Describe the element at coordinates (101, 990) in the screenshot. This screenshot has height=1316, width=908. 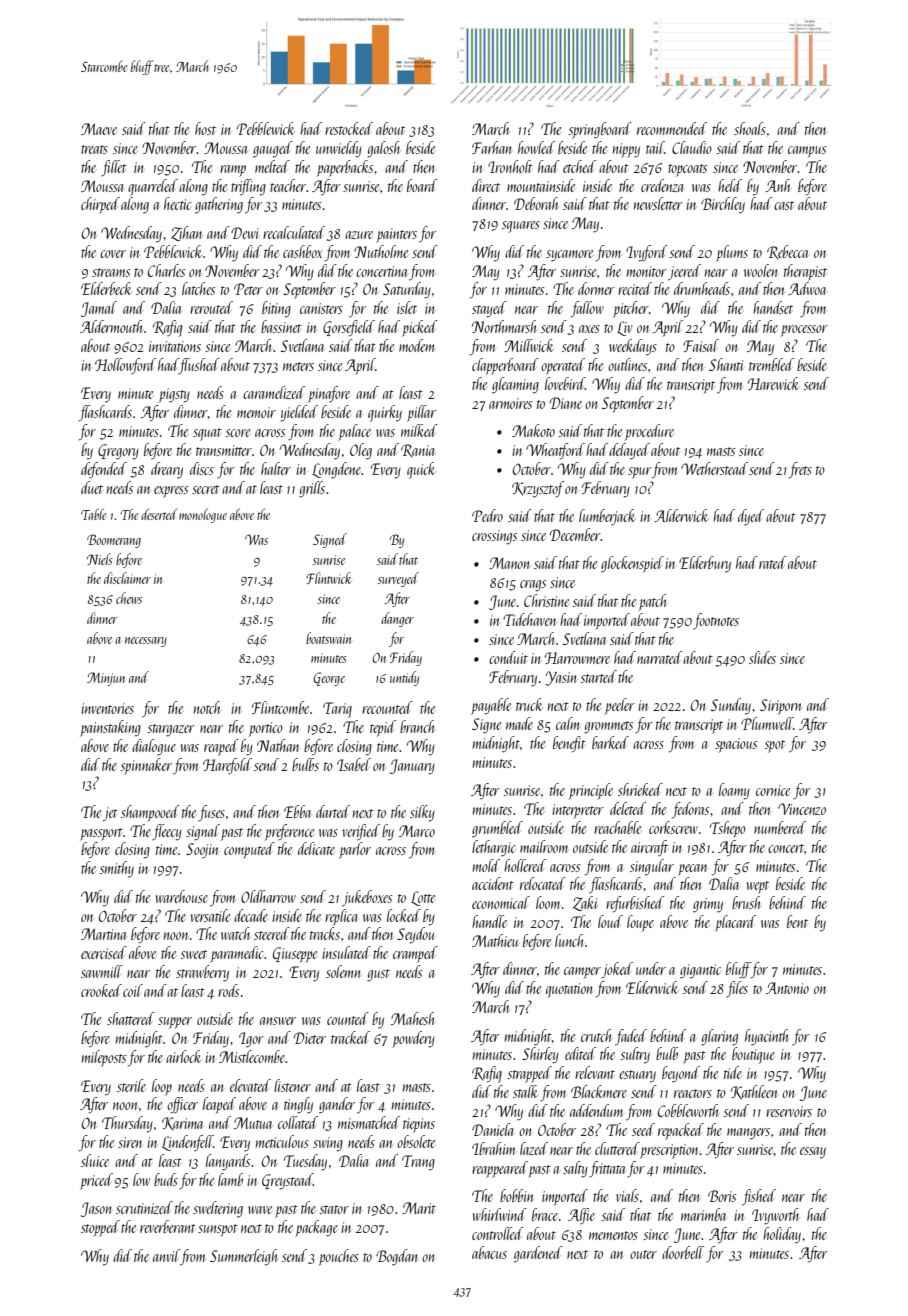
I see `crooked` at that location.
